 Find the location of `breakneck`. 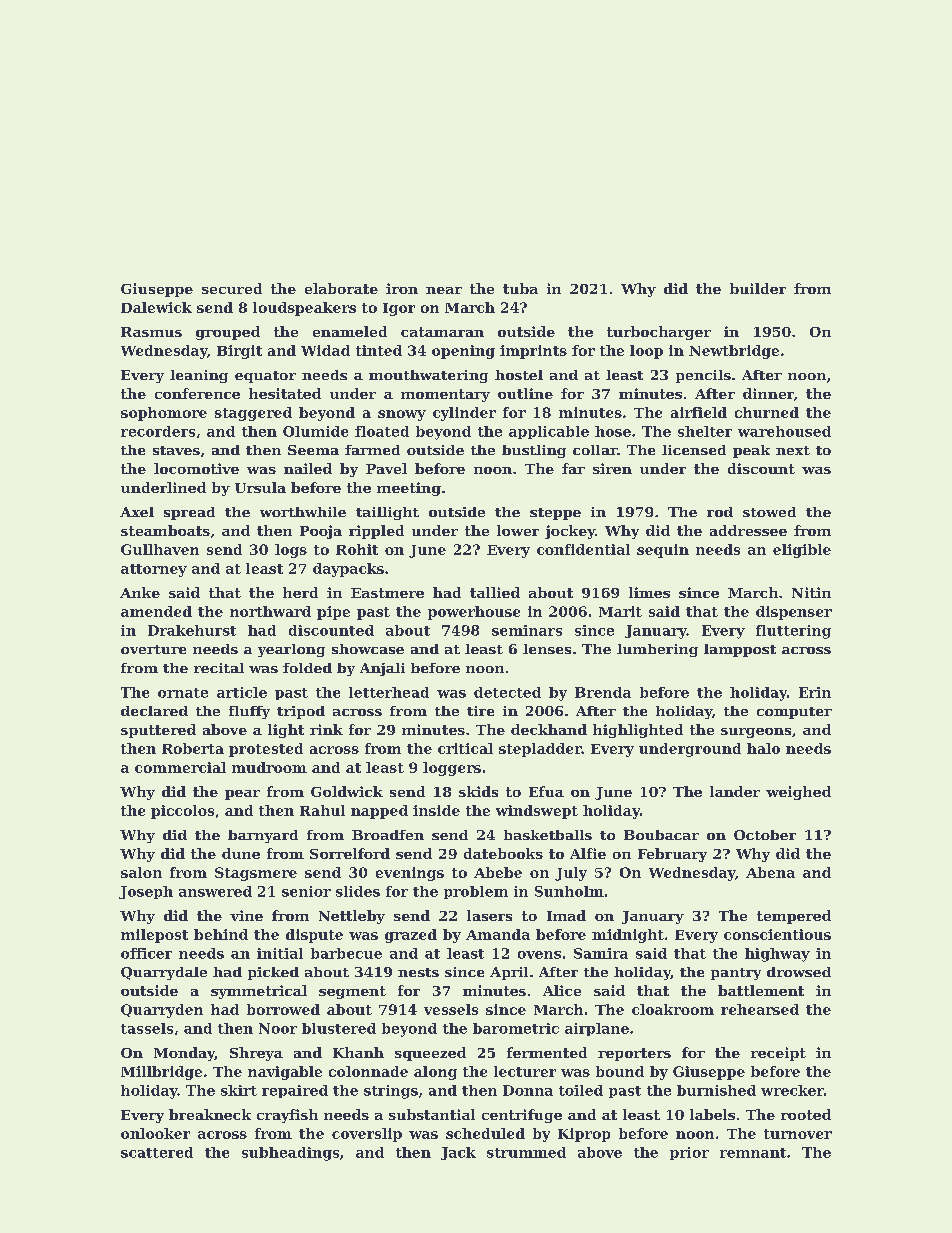

breakneck is located at coordinates (210, 1114).
